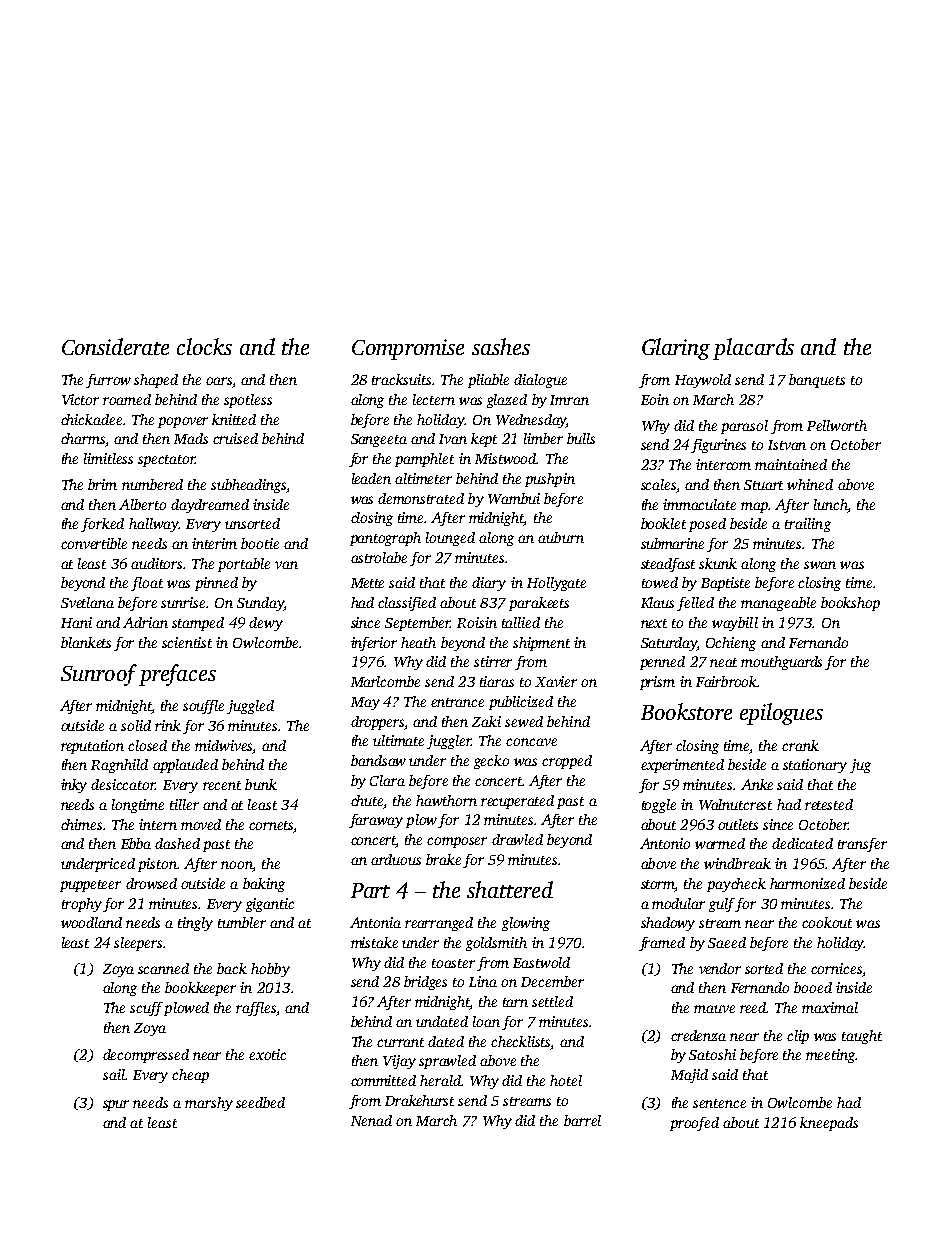 Image resolution: width=952 pixels, height=1233 pixels. Describe the element at coordinates (209, 1104) in the screenshot. I see `marshy` at that location.
